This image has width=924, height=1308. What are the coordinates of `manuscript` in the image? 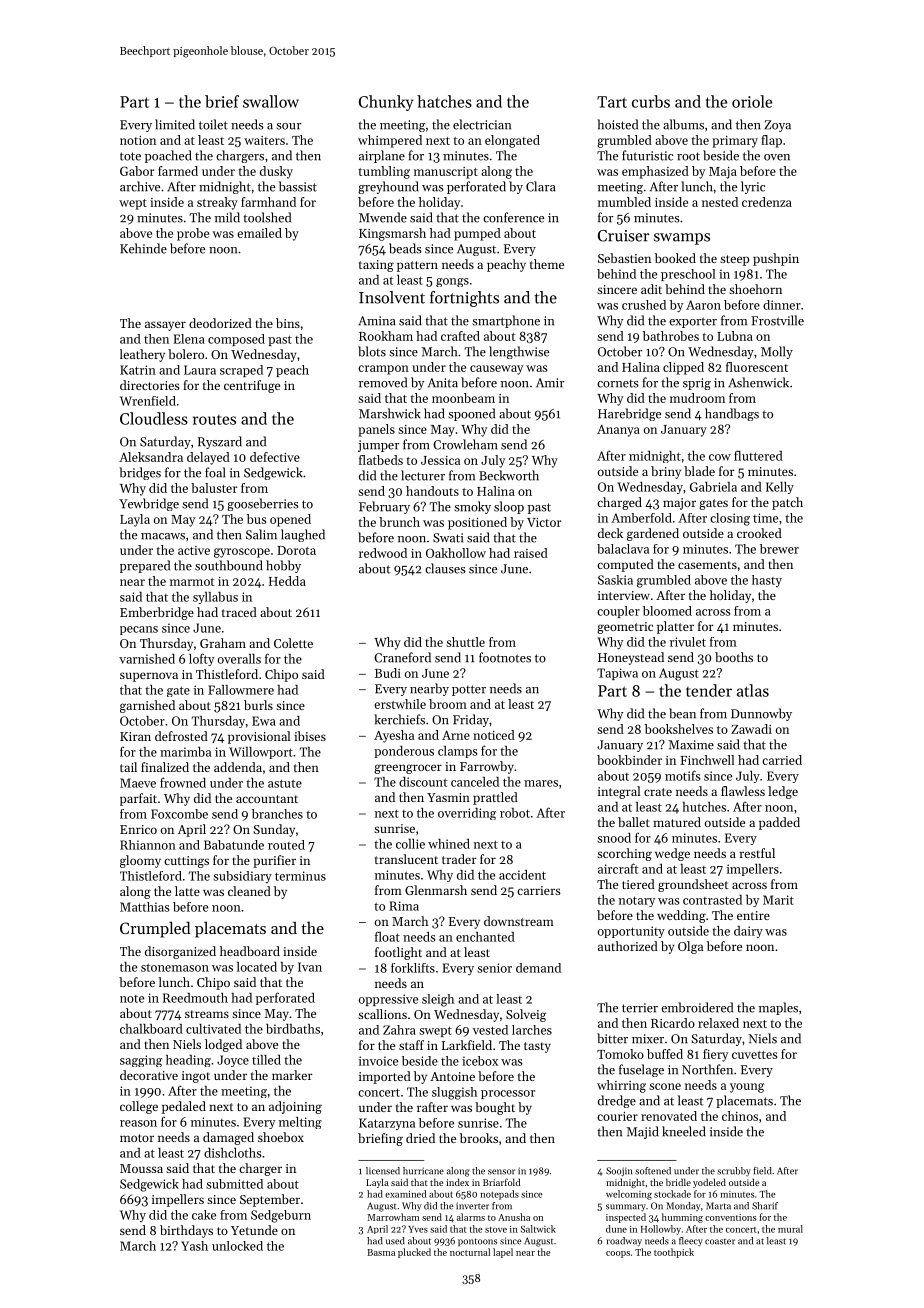 It's located at (446, 173).
